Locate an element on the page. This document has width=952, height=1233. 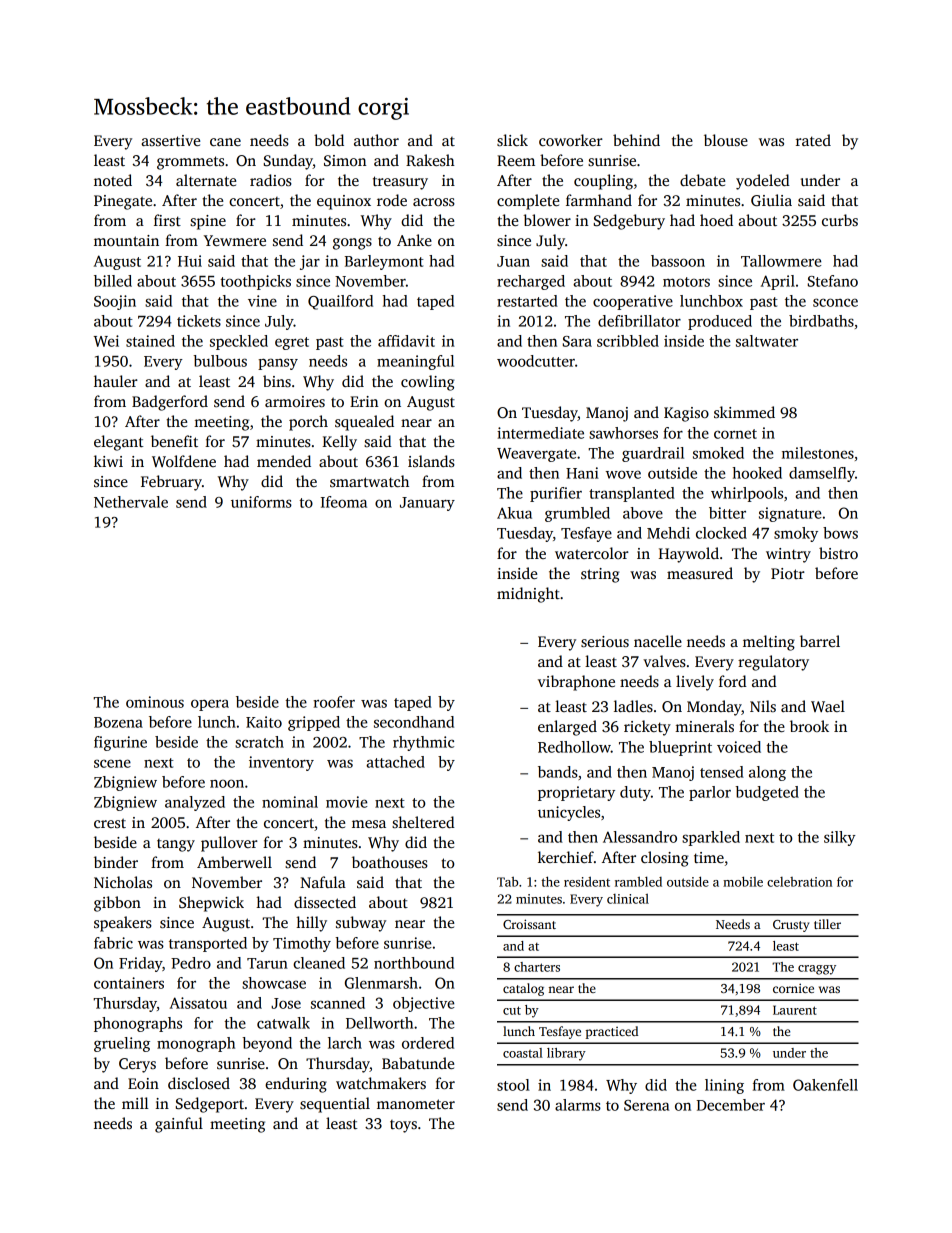
Tallowmere is located at coordinates (781, 261).
